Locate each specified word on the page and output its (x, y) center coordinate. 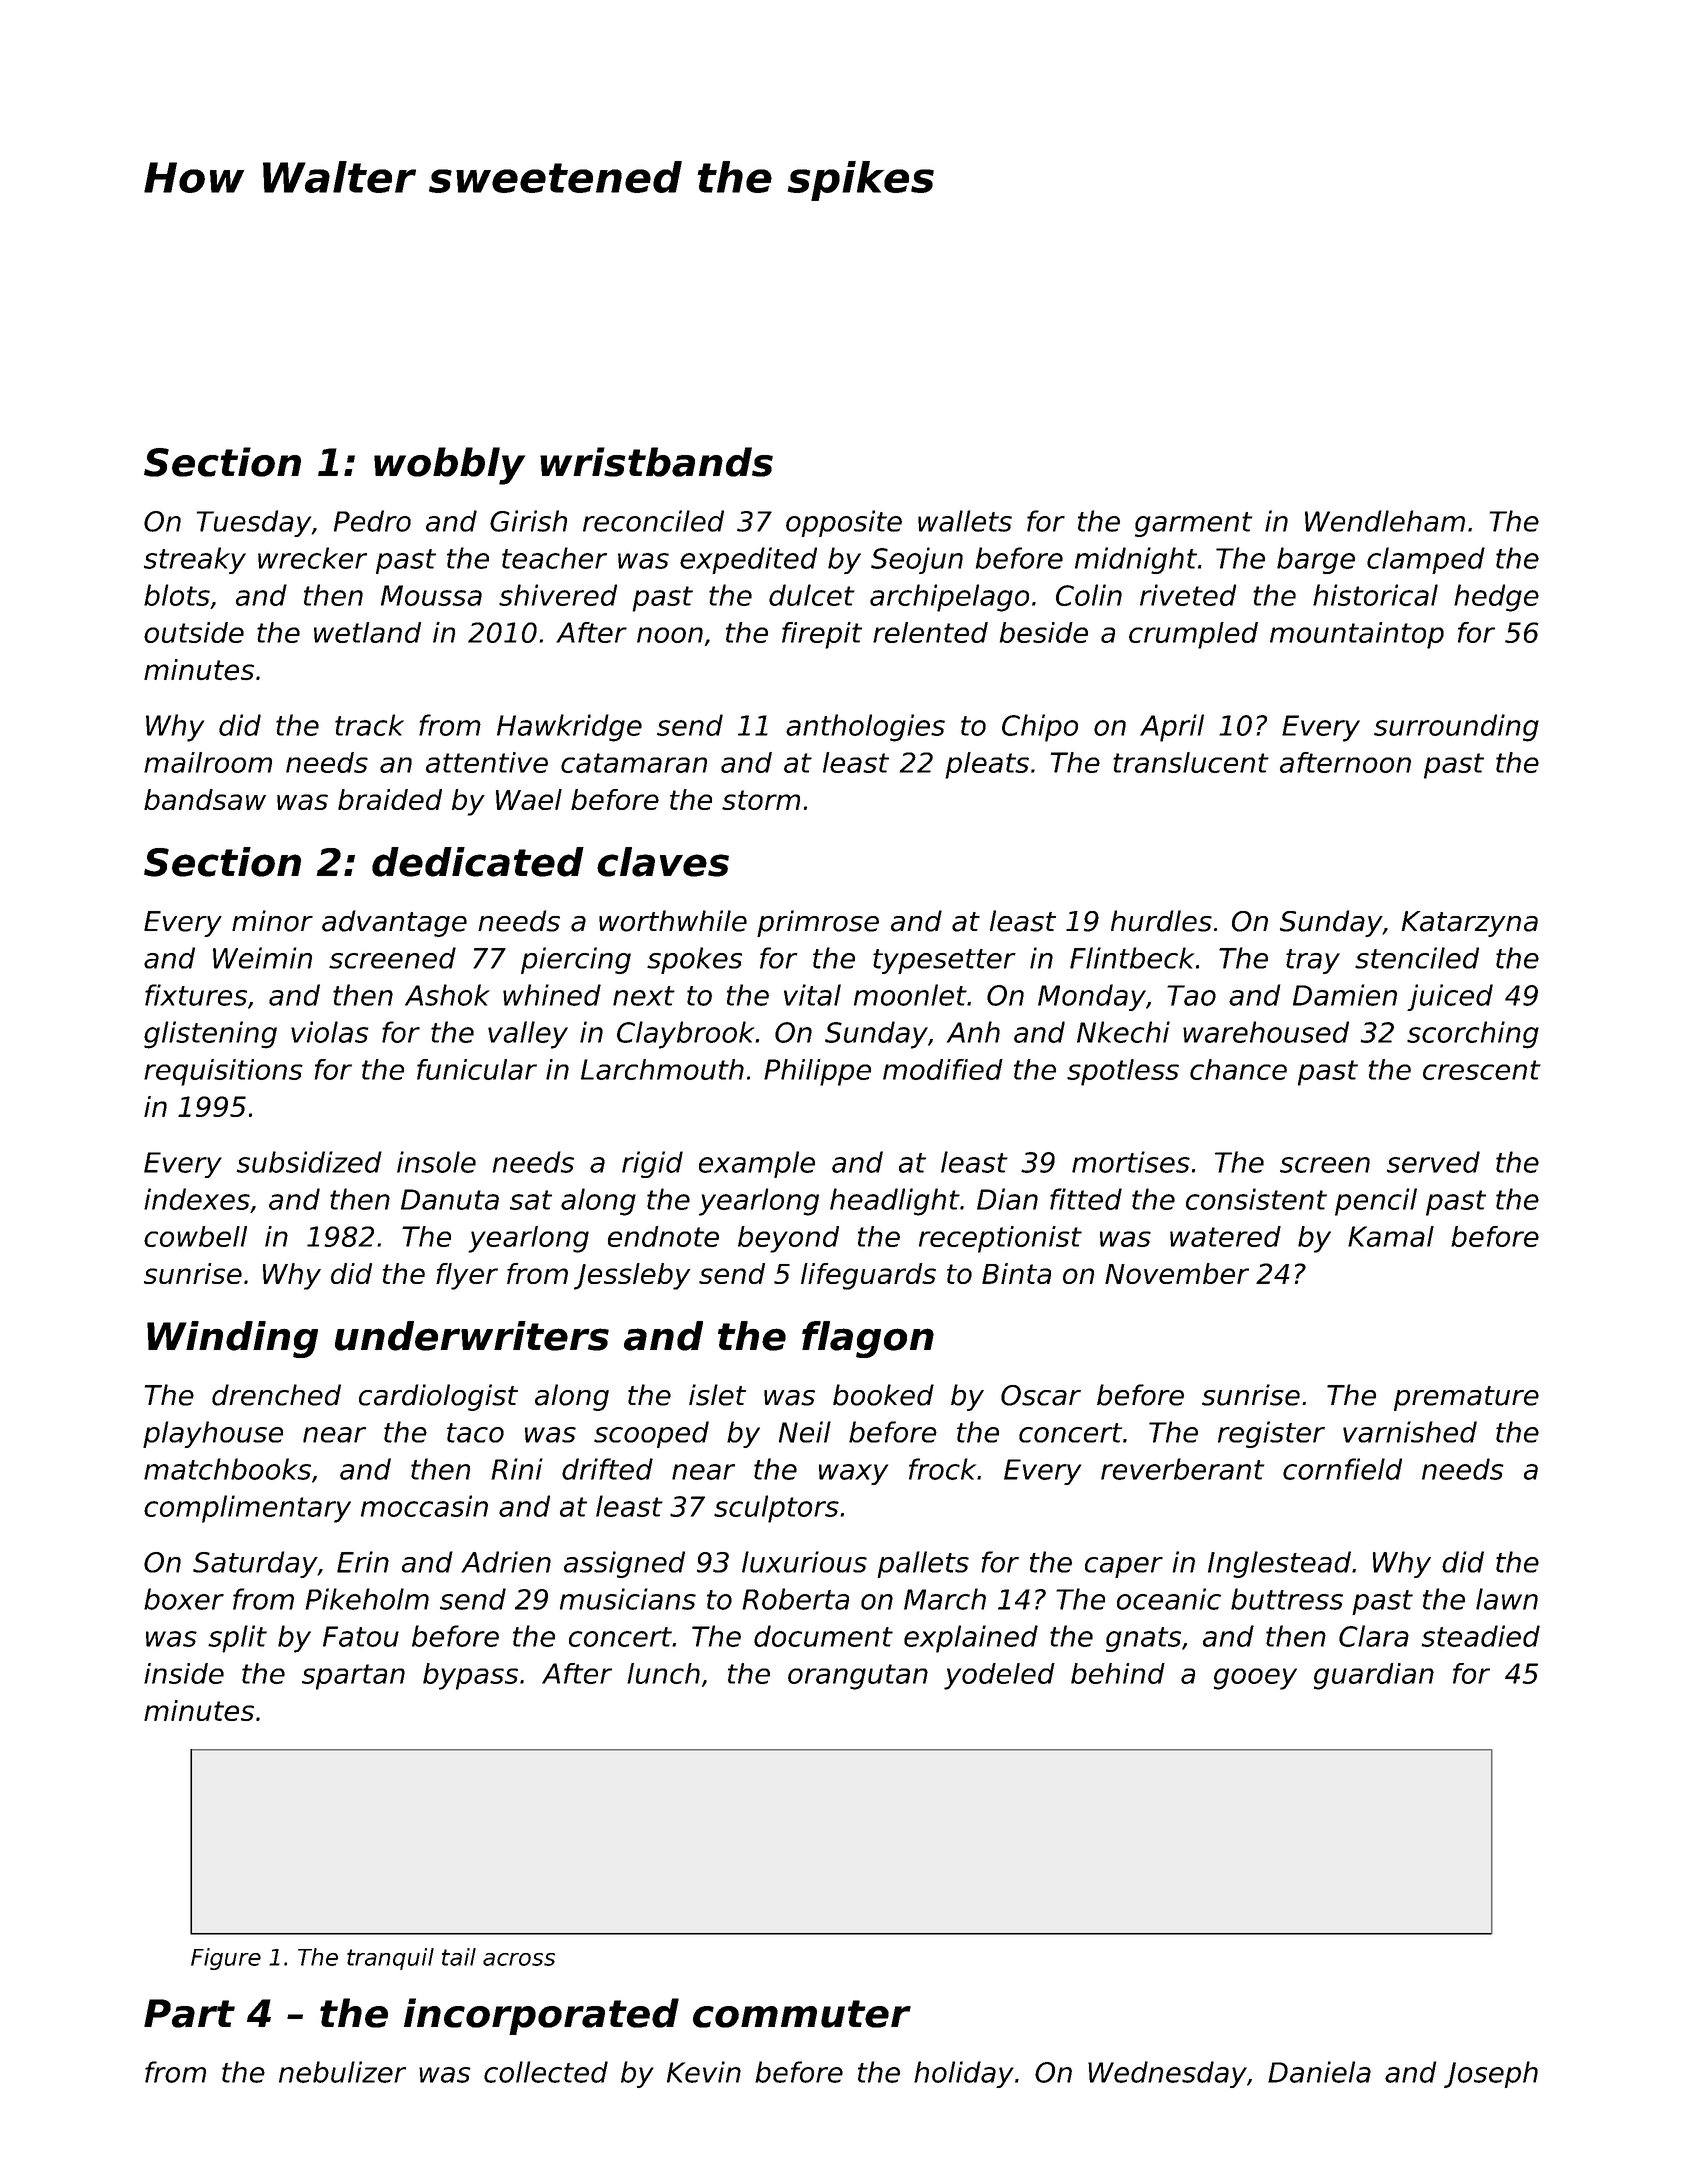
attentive (487, 762)
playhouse (213, 1434)
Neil (805, 1432)
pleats (987, 765)
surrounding (1456, 728)
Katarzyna (1469, 924)
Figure (226, 1959)
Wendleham (1385, 521)
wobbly (449, 466)
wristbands (656, 462)
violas (330, 1032)
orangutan (858, 1677)
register (1271, 1434)
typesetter (944, 961)
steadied (1480, 1636)
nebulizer (342, 2072)
